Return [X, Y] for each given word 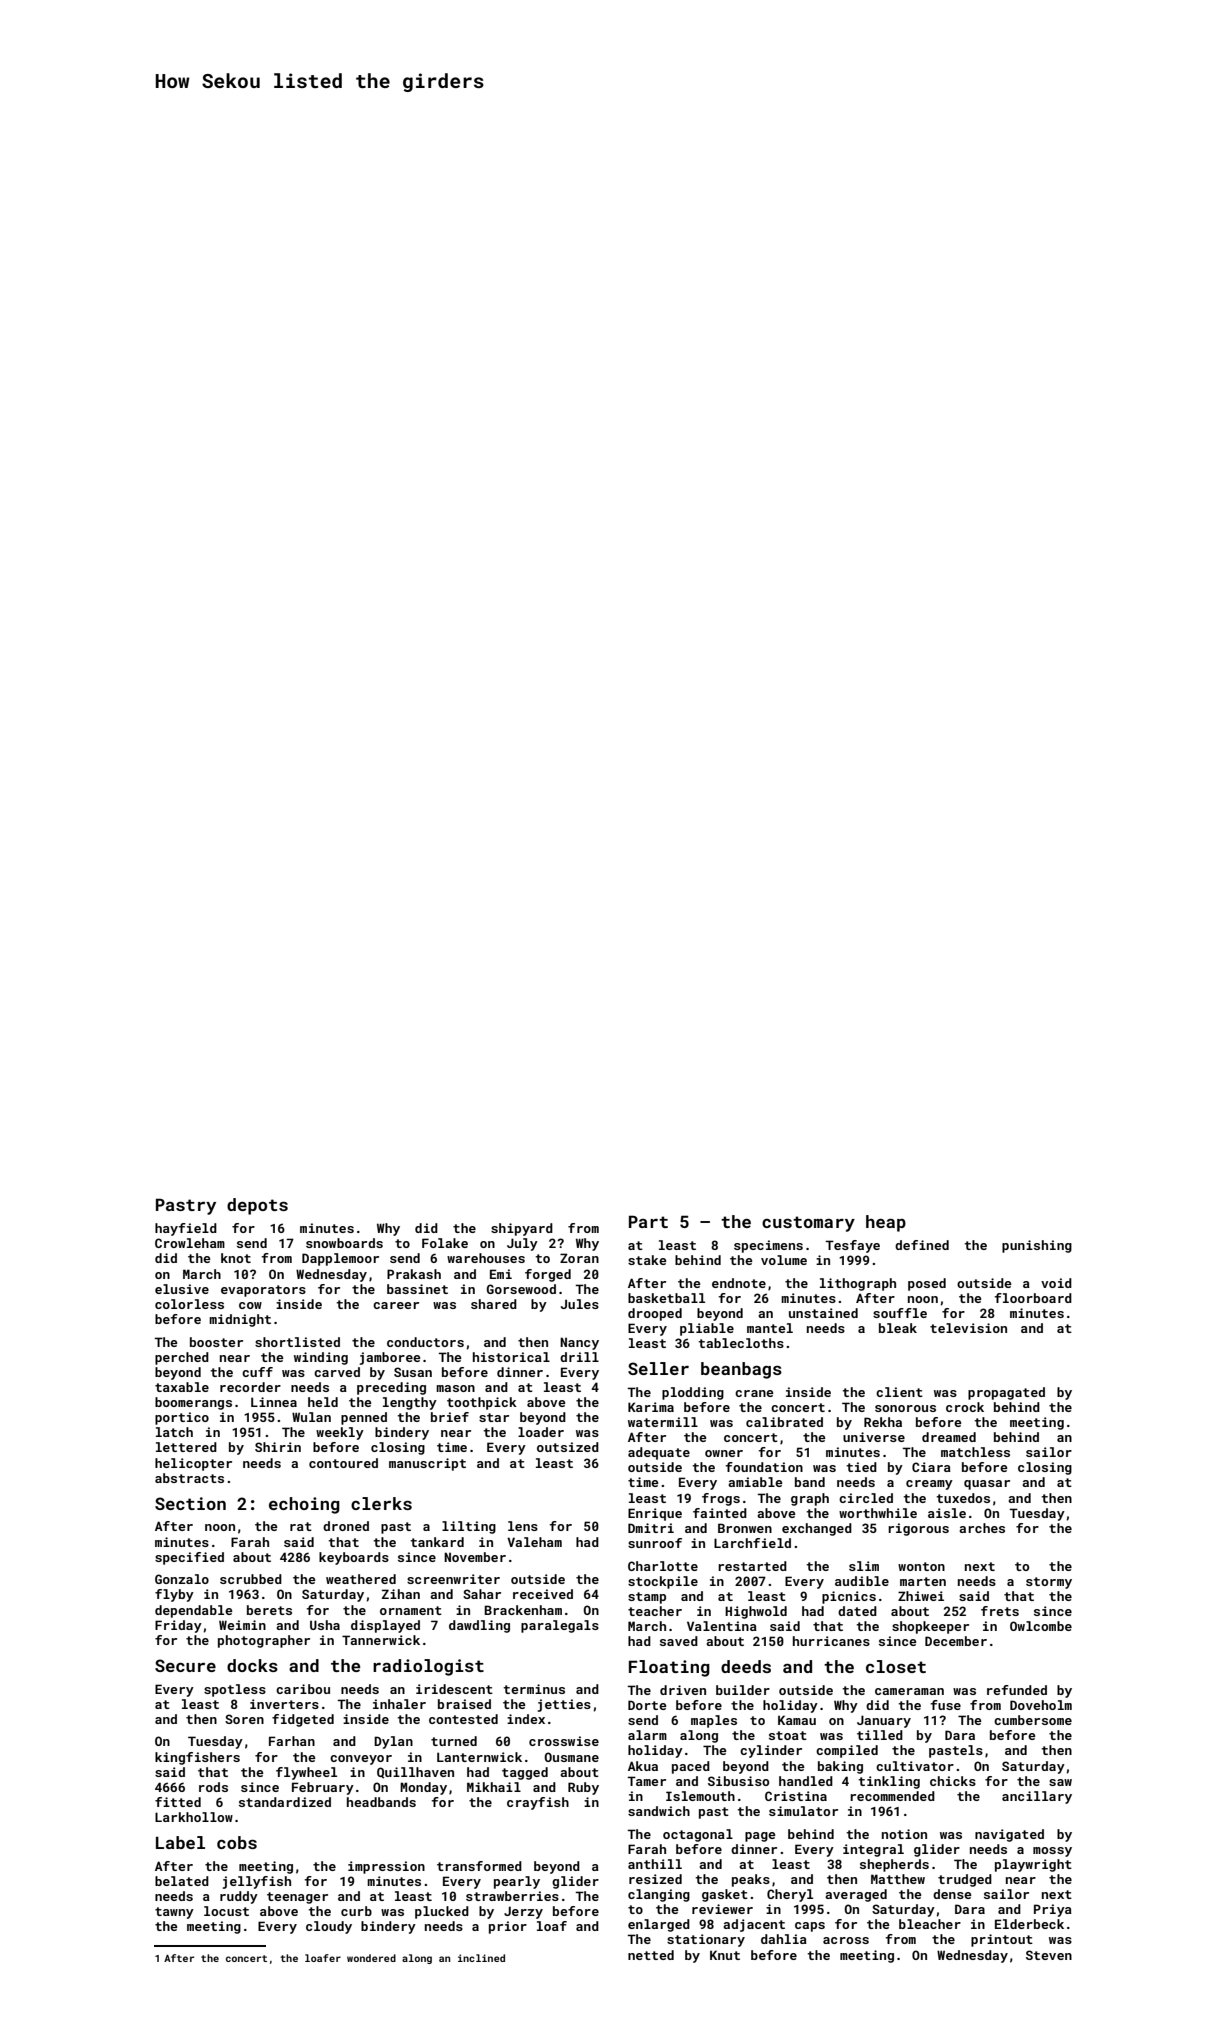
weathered [361, 1579]
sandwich [659, 1811]
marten [923, 1581]
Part [648, 1221]
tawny [174, 1913]
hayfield [186, 1229]
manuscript [427, 1464]
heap [886, 1223]
